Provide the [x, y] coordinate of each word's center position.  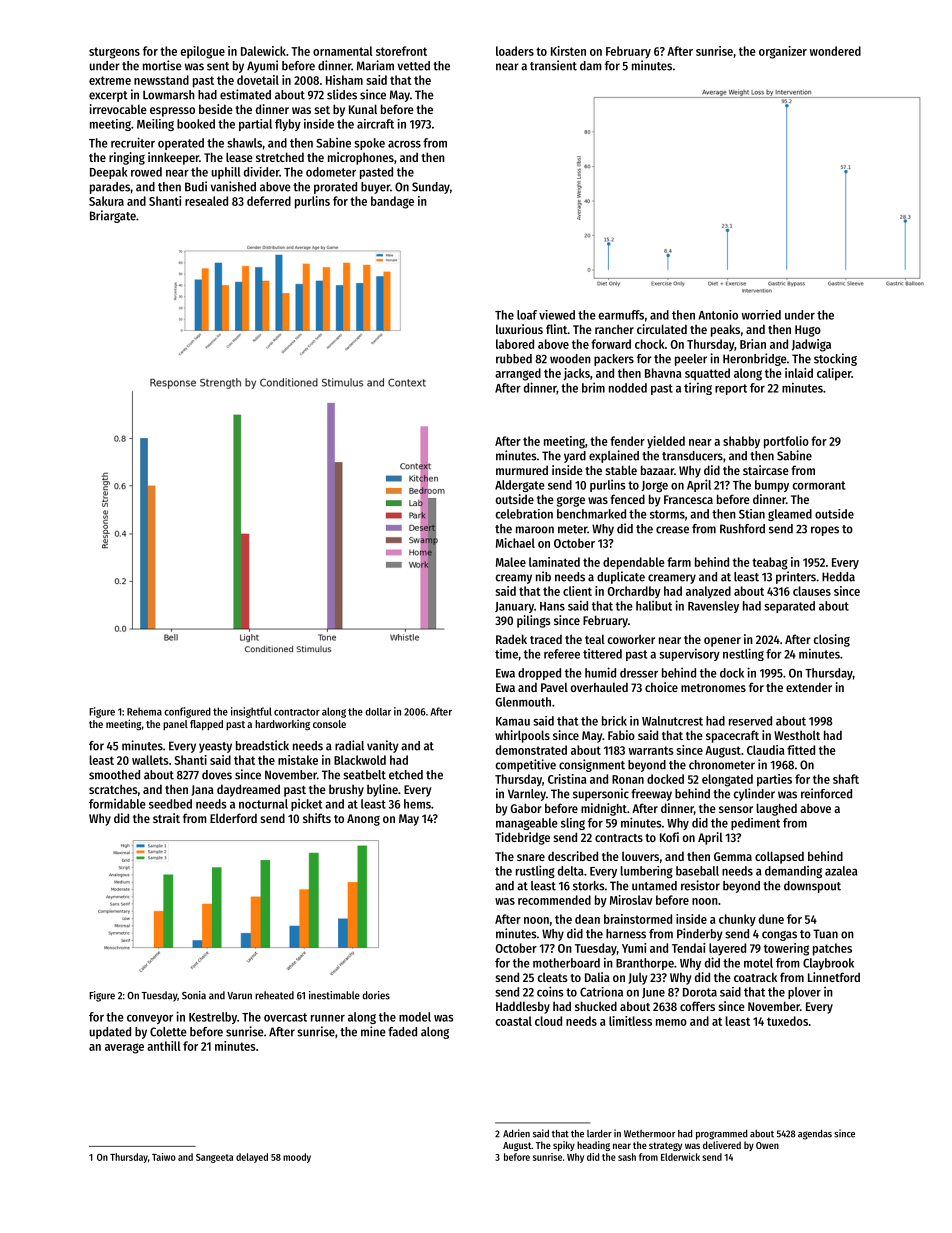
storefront [401, 51]
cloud [548, 1021]
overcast [285, 1017]
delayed [252, 1158]
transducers [692, 456]
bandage [392, 202]
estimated [245, 94]
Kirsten [568, 51]
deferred [269, 201]
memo [671, 1022]
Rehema [144, 711]
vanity [383, 746]
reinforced [826, 793]
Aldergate [520, 486]
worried [761, 315]
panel [175, 725]
